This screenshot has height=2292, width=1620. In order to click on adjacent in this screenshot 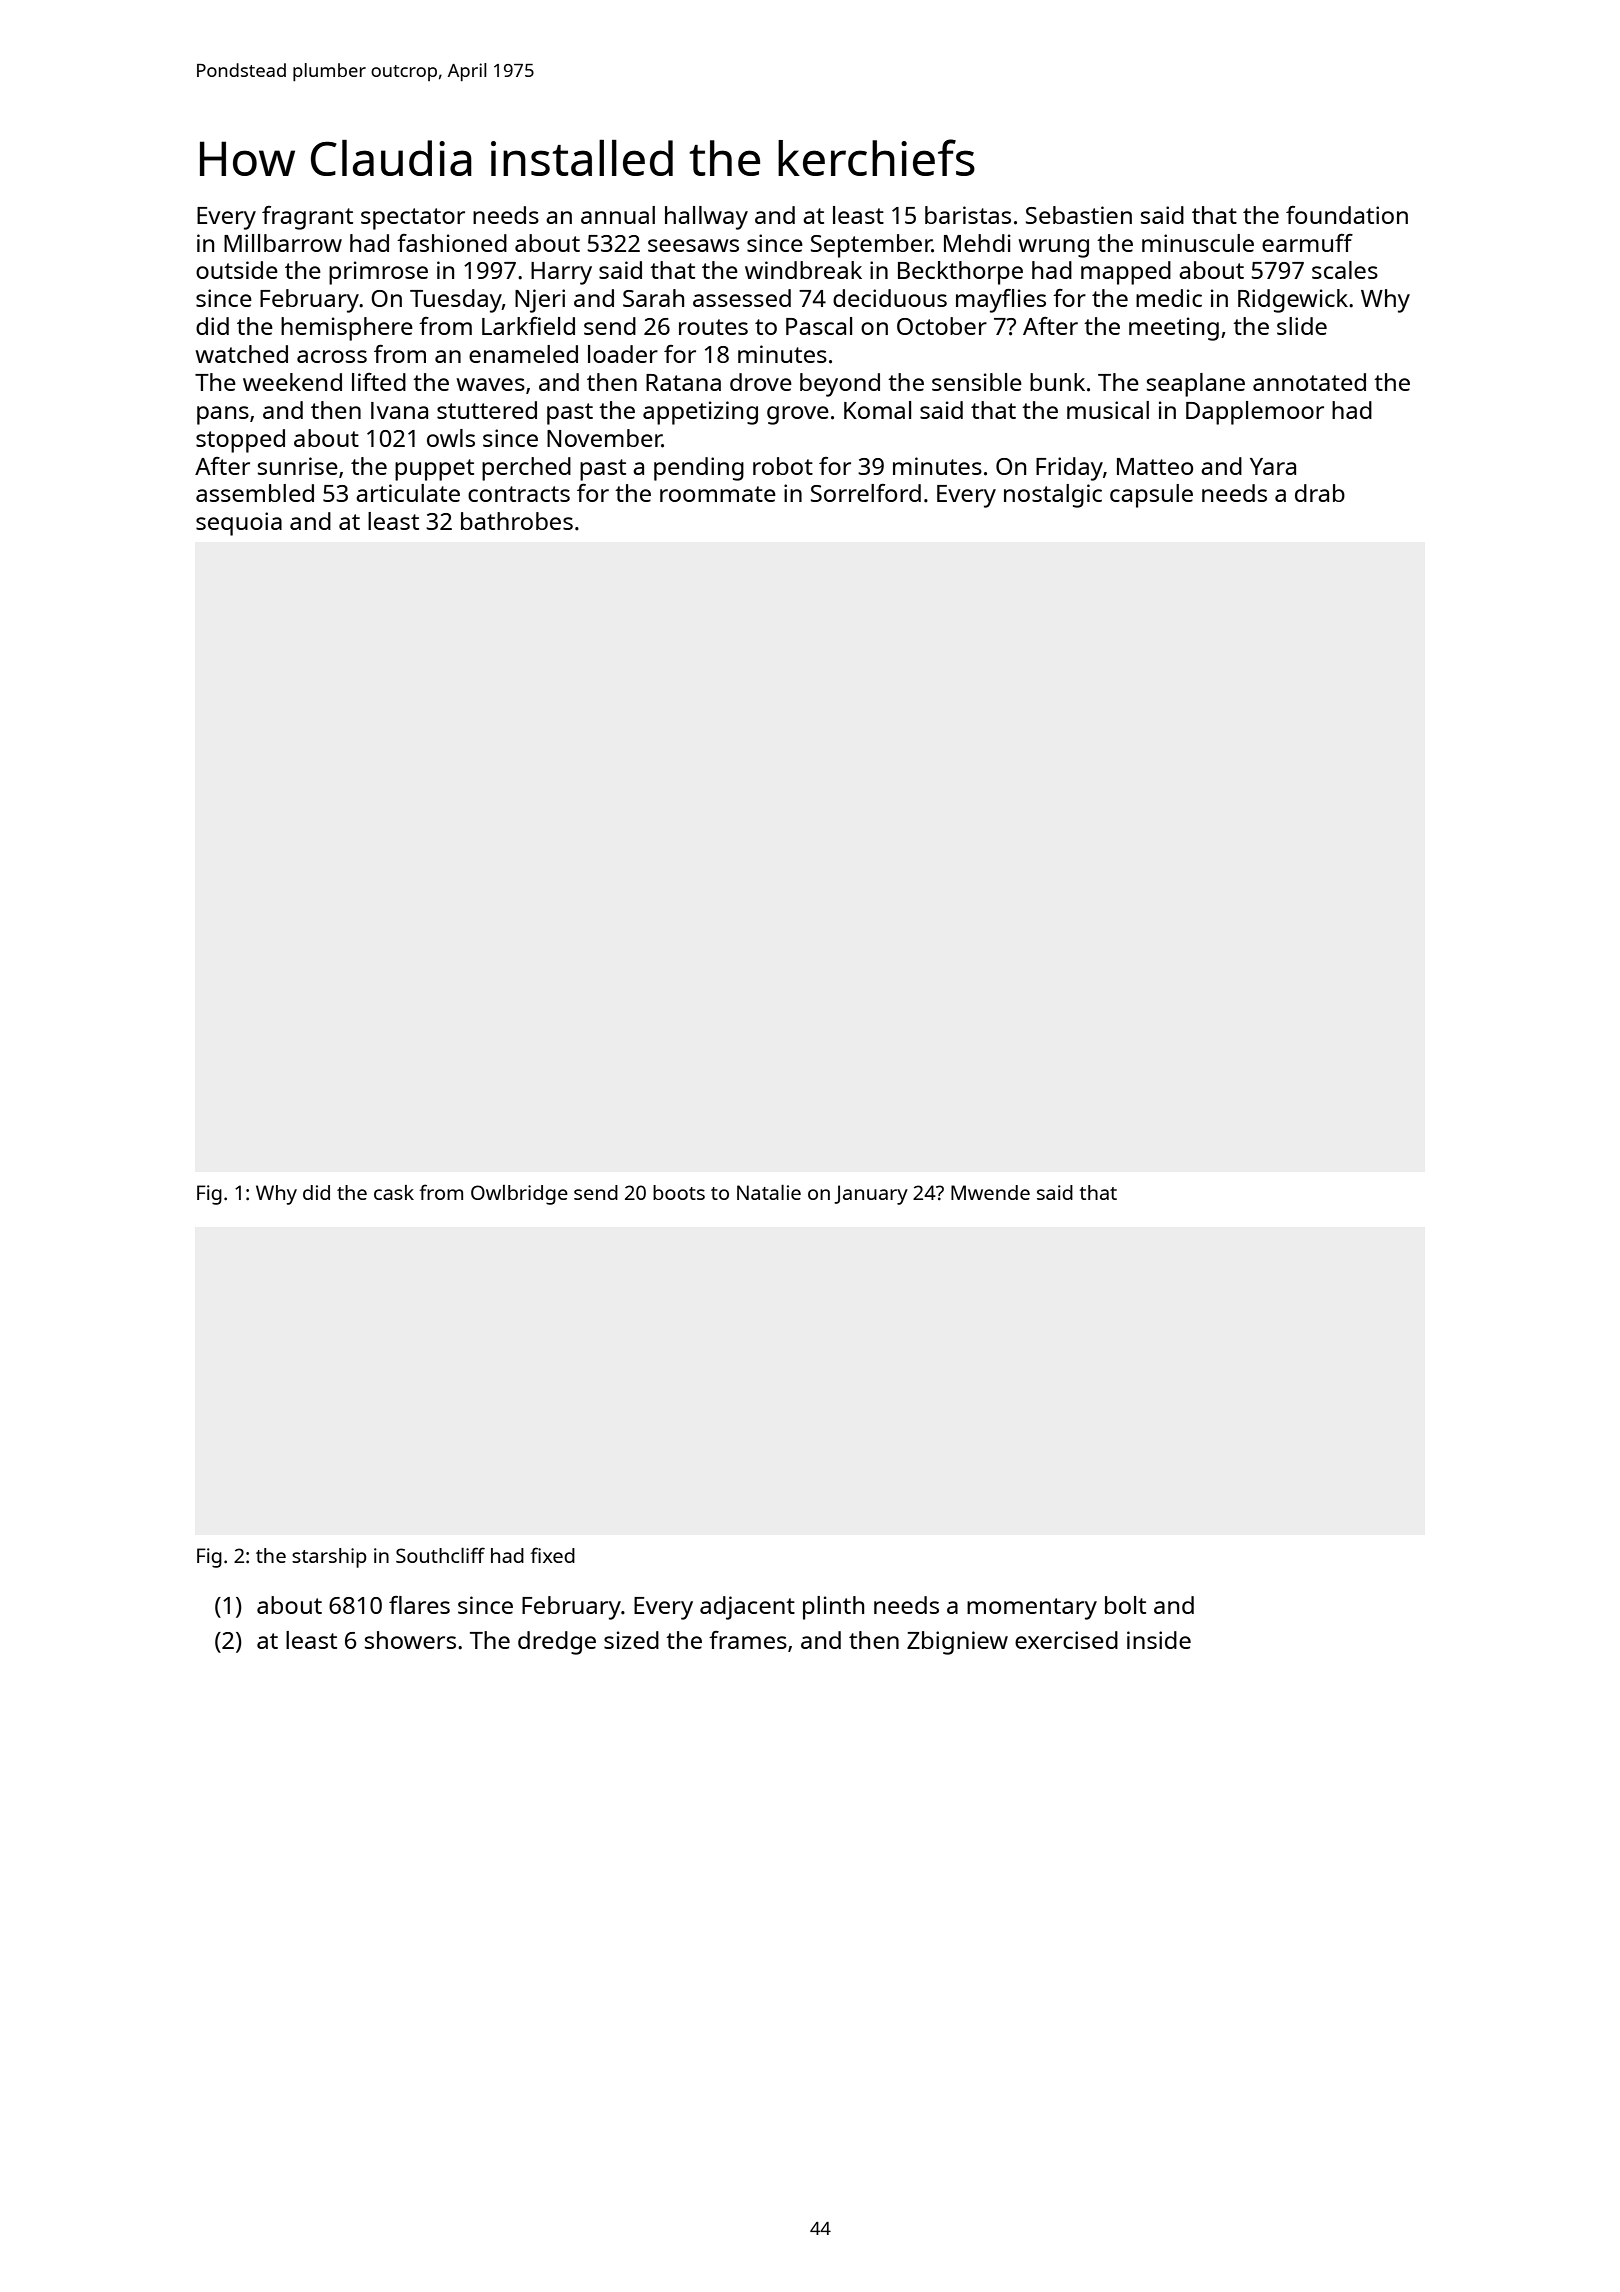, I will do `click(747, 1608)`.
